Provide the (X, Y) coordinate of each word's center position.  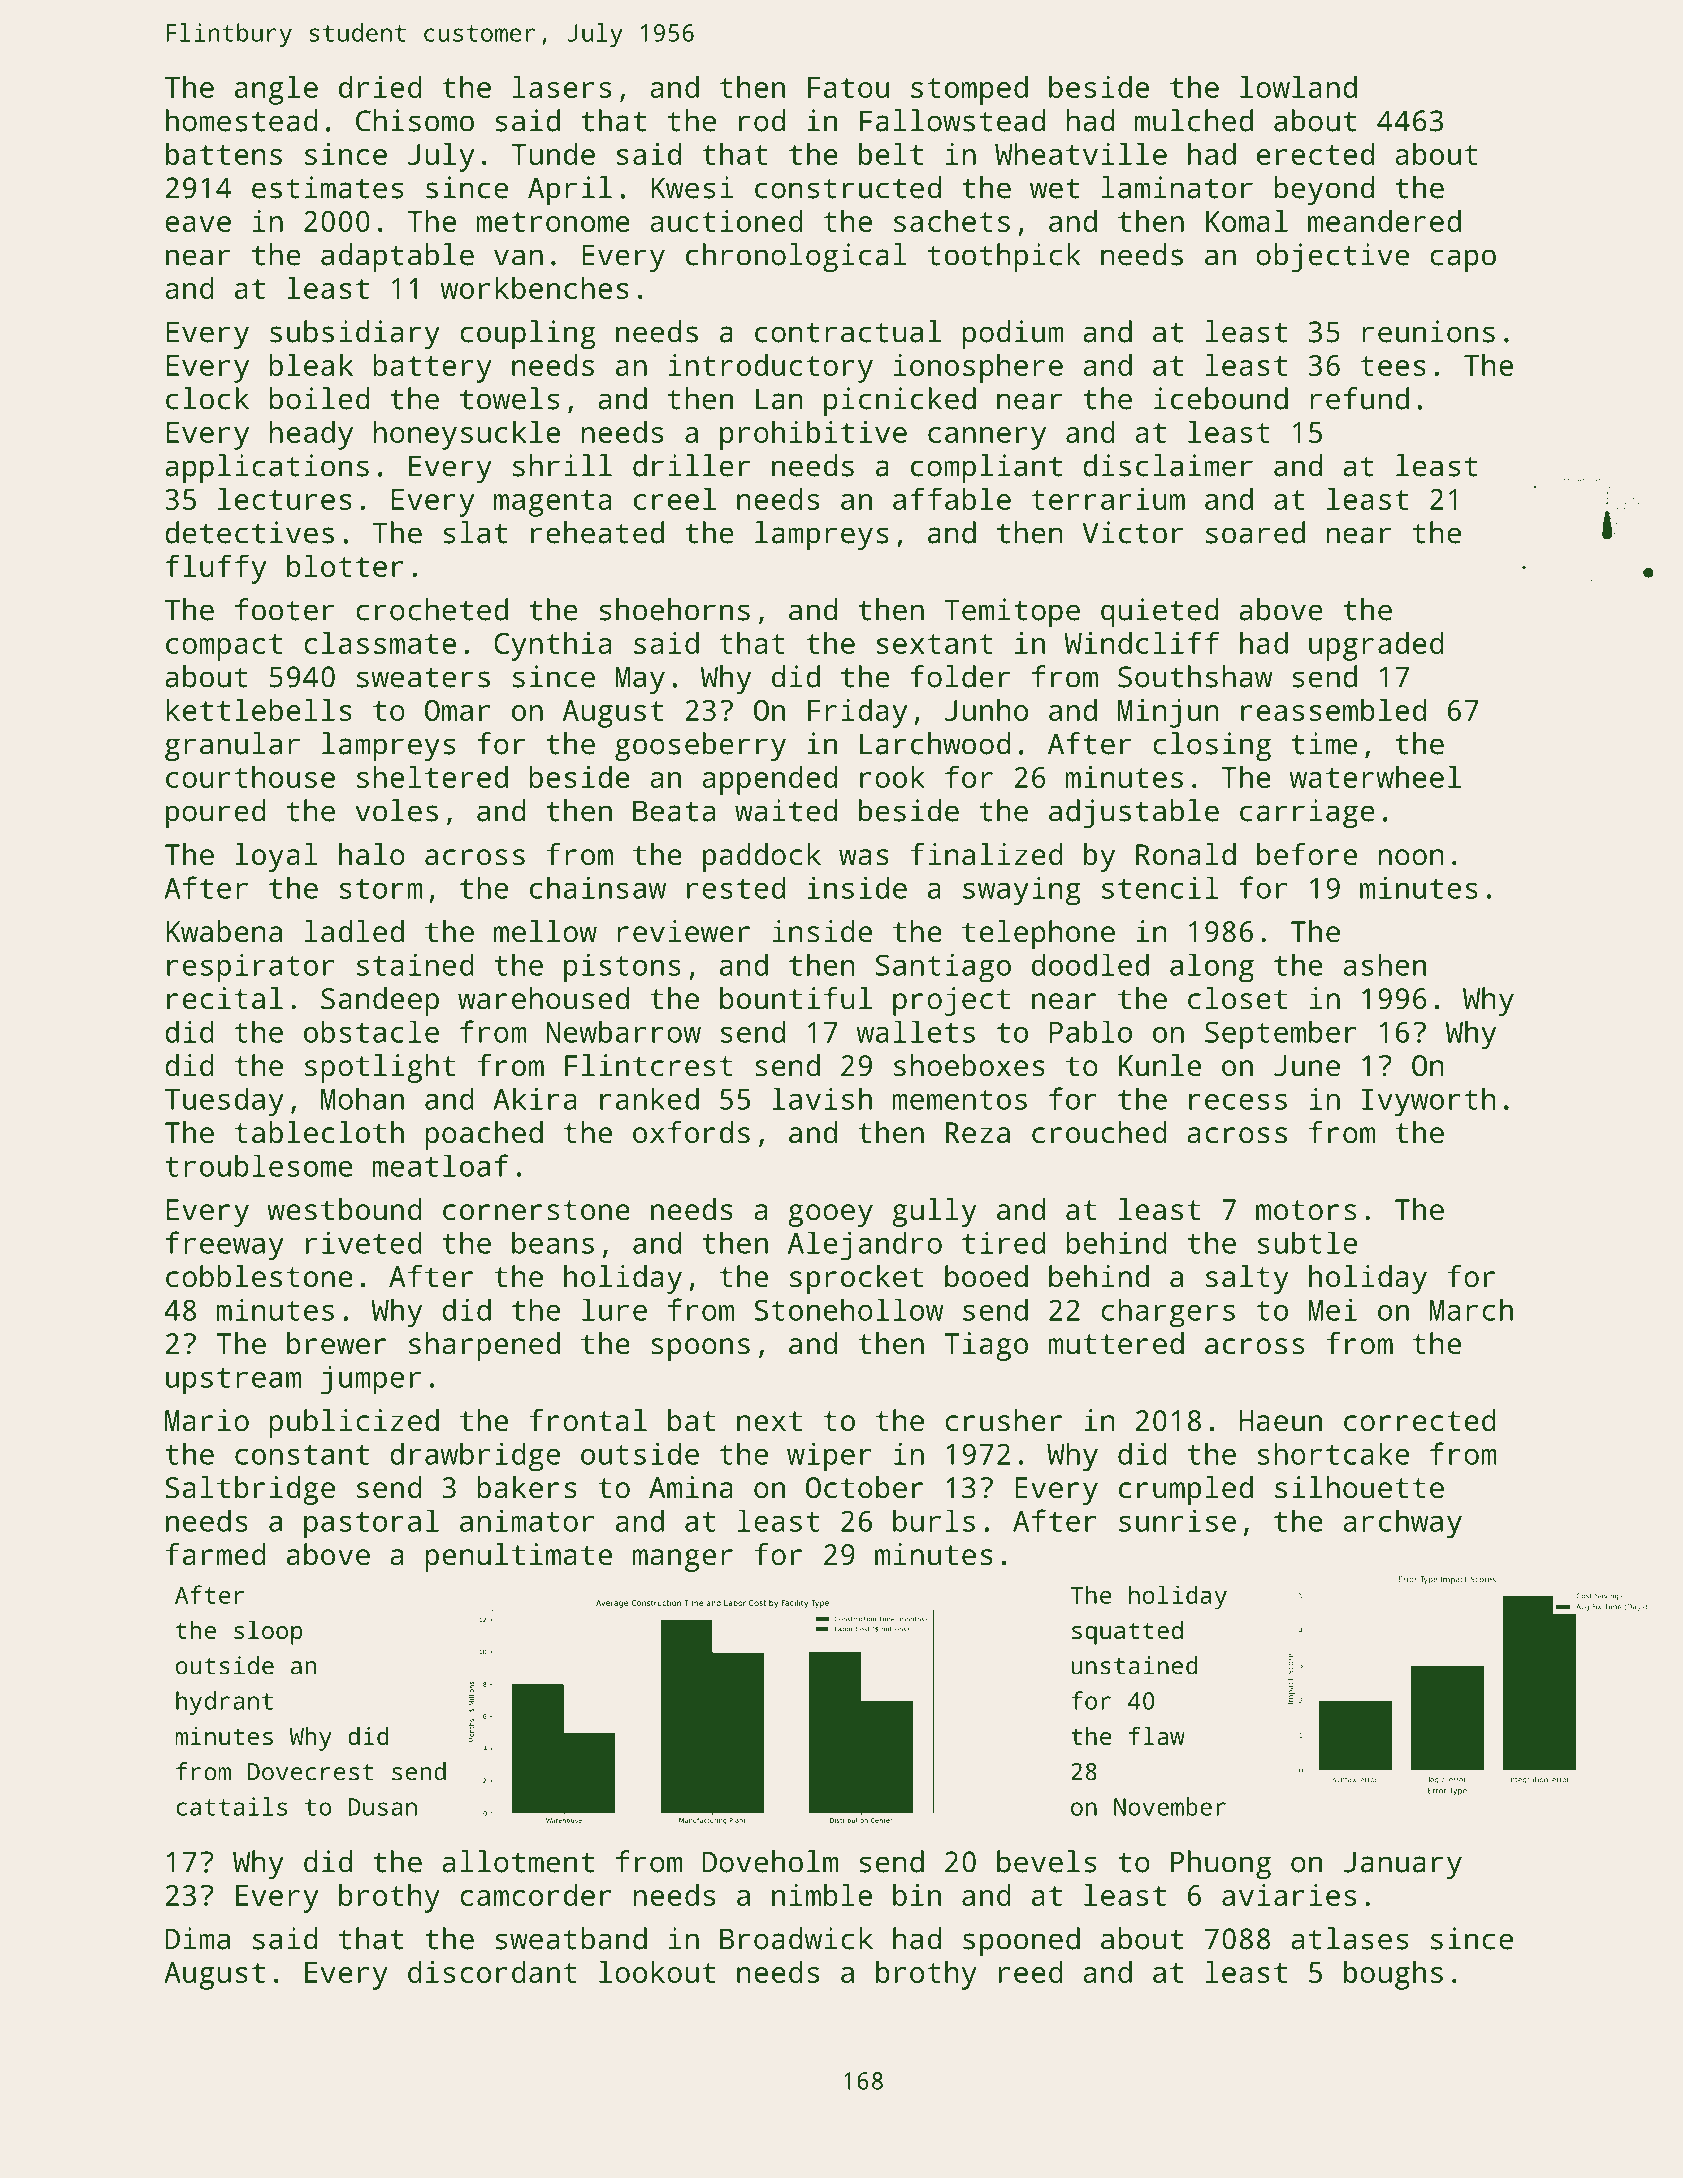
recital (225, 998)
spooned (1021, 1941)
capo (1463, 260)
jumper (371, 1380)
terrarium (1108, 499)
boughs (1393, 1975)
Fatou (848, 87)
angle (276, 90)
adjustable (1134, 813)
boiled (319, 398)
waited (786, 810)
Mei (1332, 1309)
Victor (1133, 532)
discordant (492, 1972)
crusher (1003, 1420)
